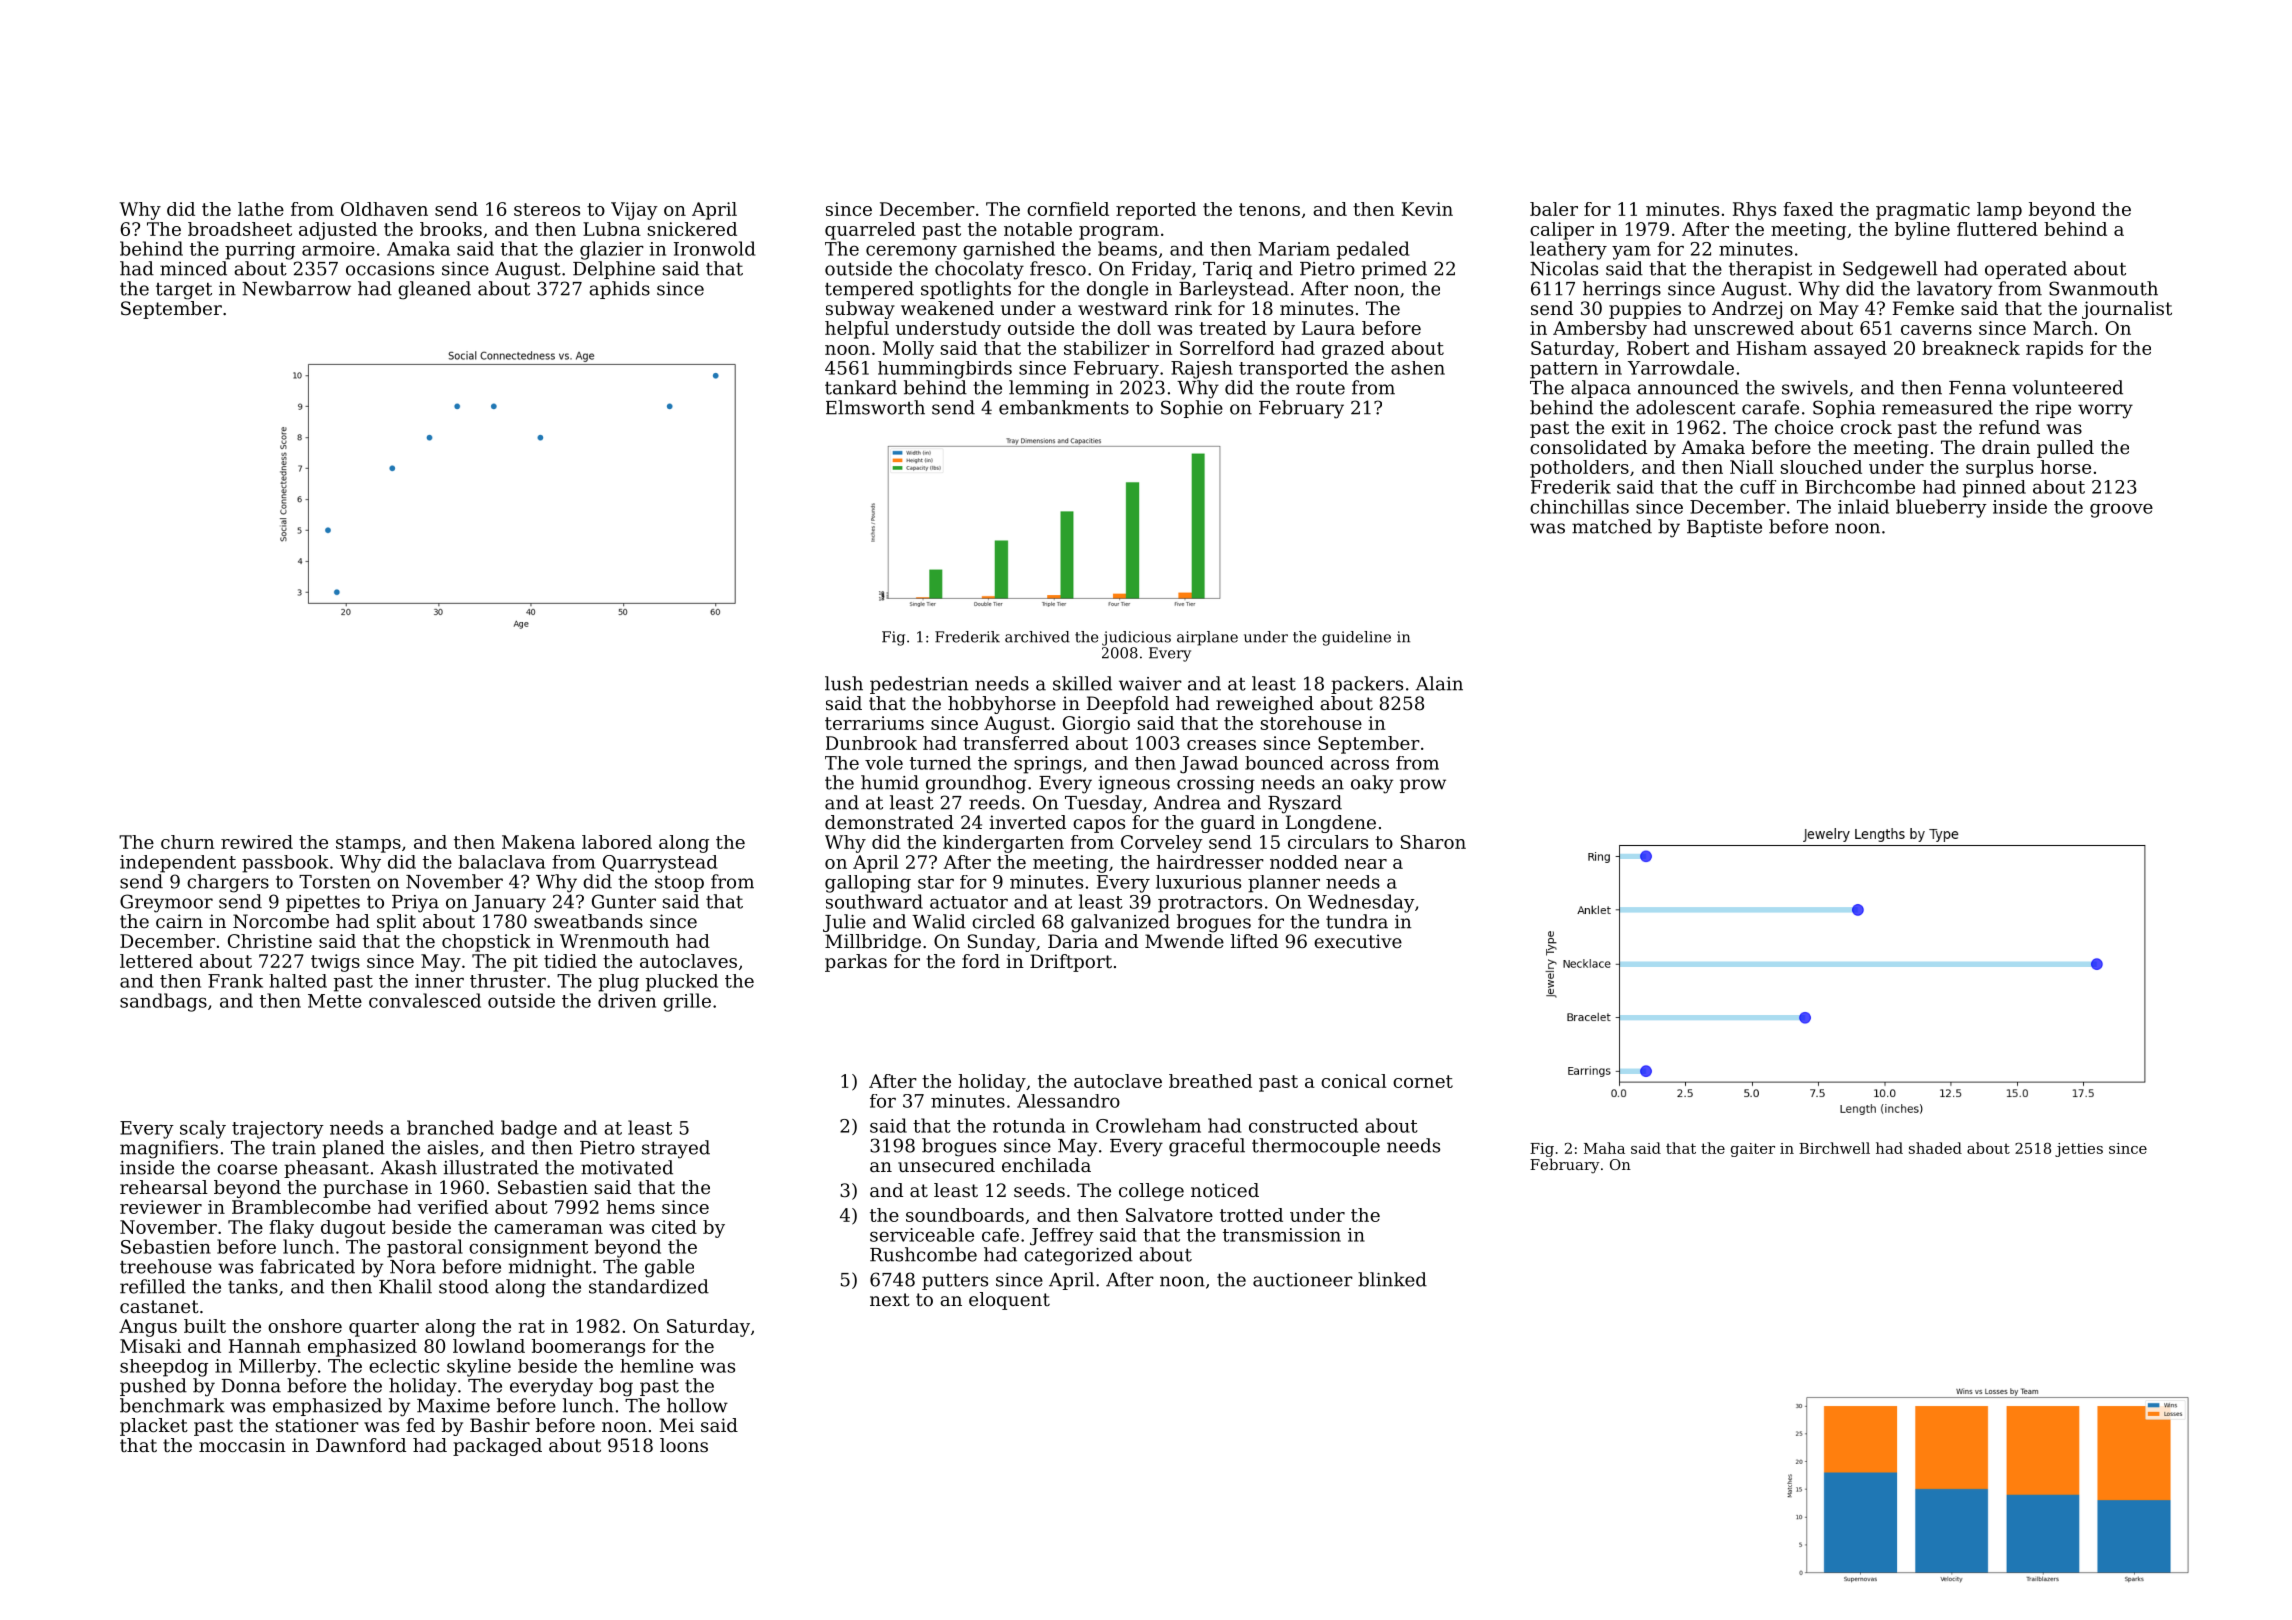 This screenshot has width=2292, height=1620. I want to click on placket, so click(154, 1427).
